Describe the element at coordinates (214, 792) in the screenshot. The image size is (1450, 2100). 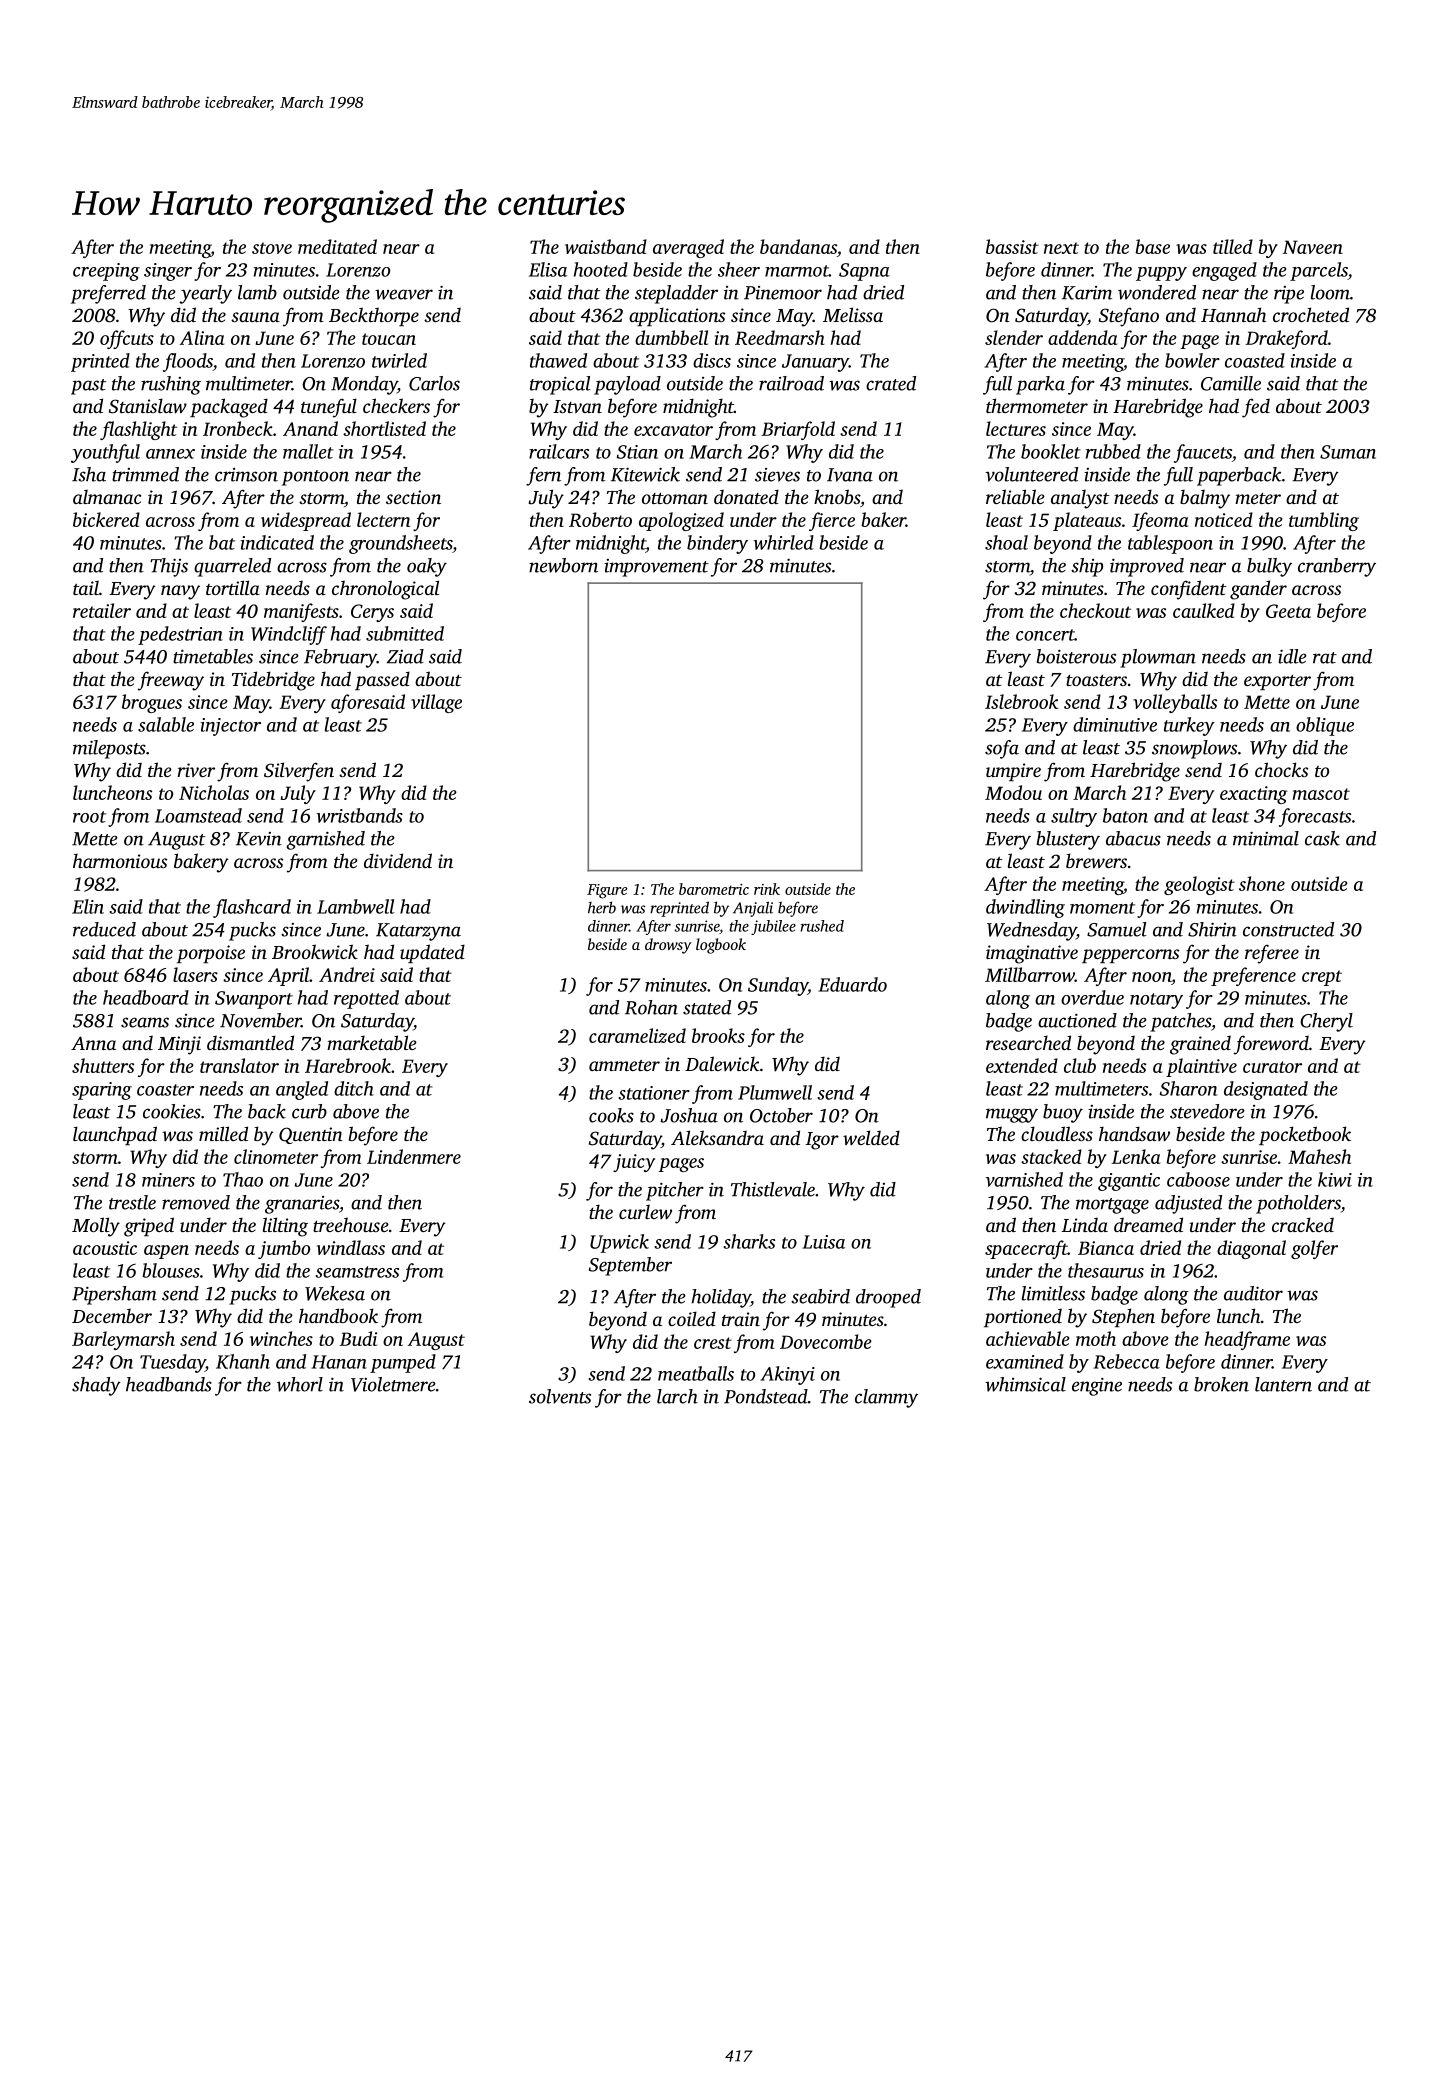
I see `Nicholas` at that location.
